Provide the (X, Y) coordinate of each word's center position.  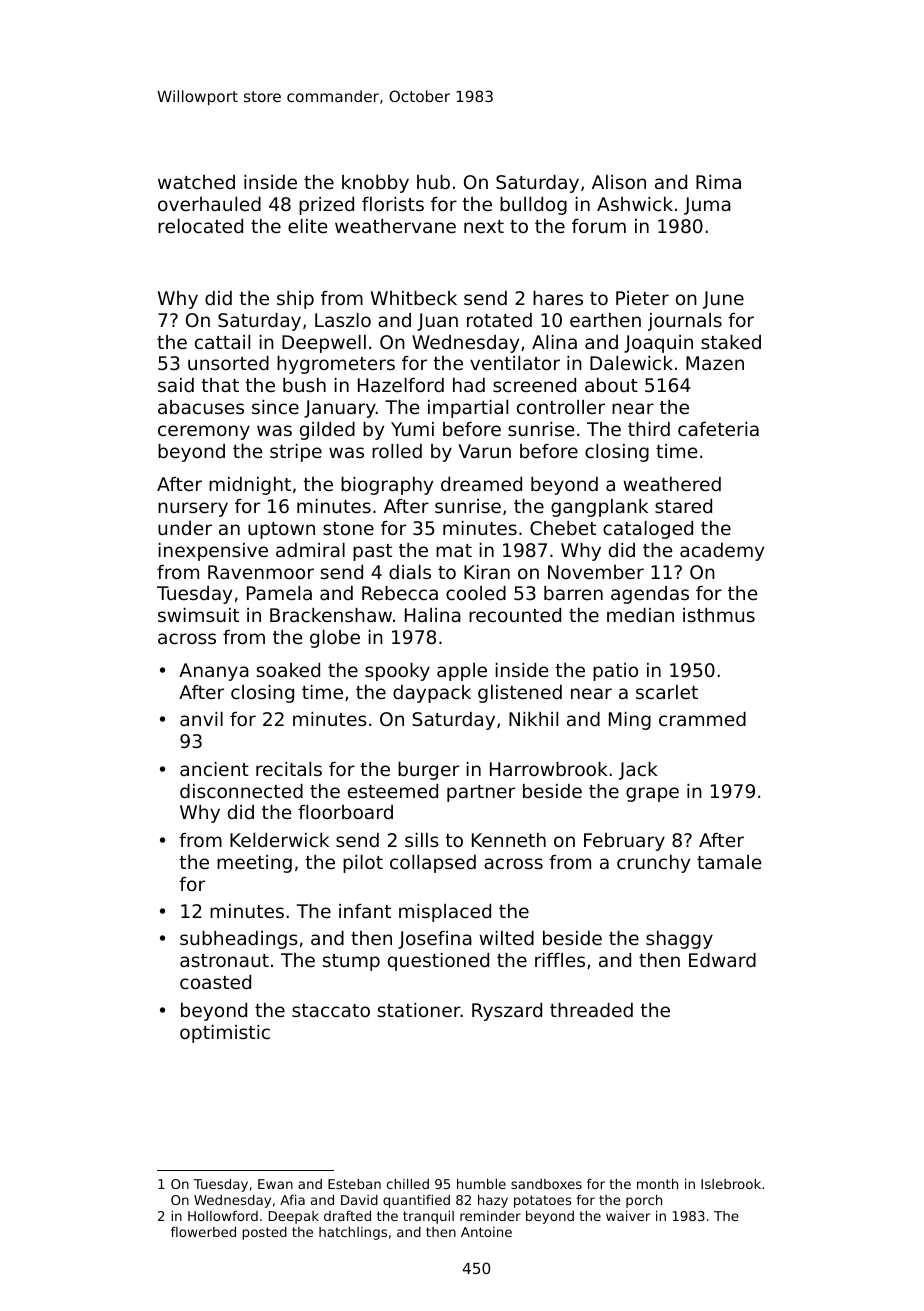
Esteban (354, 1184)
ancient (214, 769)
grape (652, 794)
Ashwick (635, 204)
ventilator (515, 363)
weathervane (395, 226)
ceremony (204, 432)
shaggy (679, 940)
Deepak (294, 1217)
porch (644, 1201)
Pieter (642, 298)
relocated (200, 226)
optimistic (225, 1034)
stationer (419, 1010)
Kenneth (509, 840)
